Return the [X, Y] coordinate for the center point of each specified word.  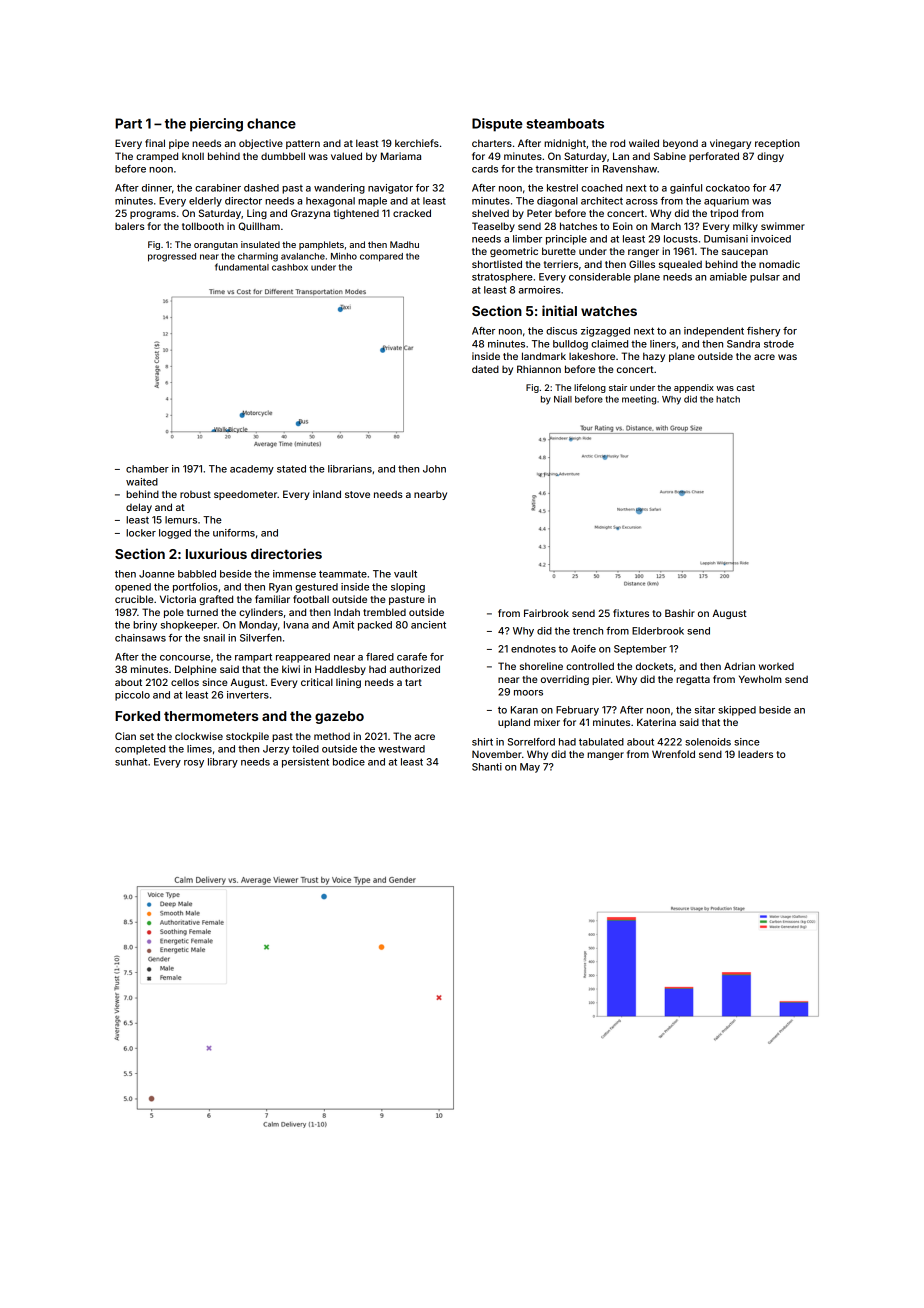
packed [375, 626]
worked [776, 666]
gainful [686, 189]
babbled [197, 574]
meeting [639, 400]
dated [485, 369]
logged [175, 534]
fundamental [242, 267]
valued [346, 156]
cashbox [290, 267]
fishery [763, 332]
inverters [248, 695]
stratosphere [502, 278]
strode [779, 344]
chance [271, 123]
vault [405, 574]
